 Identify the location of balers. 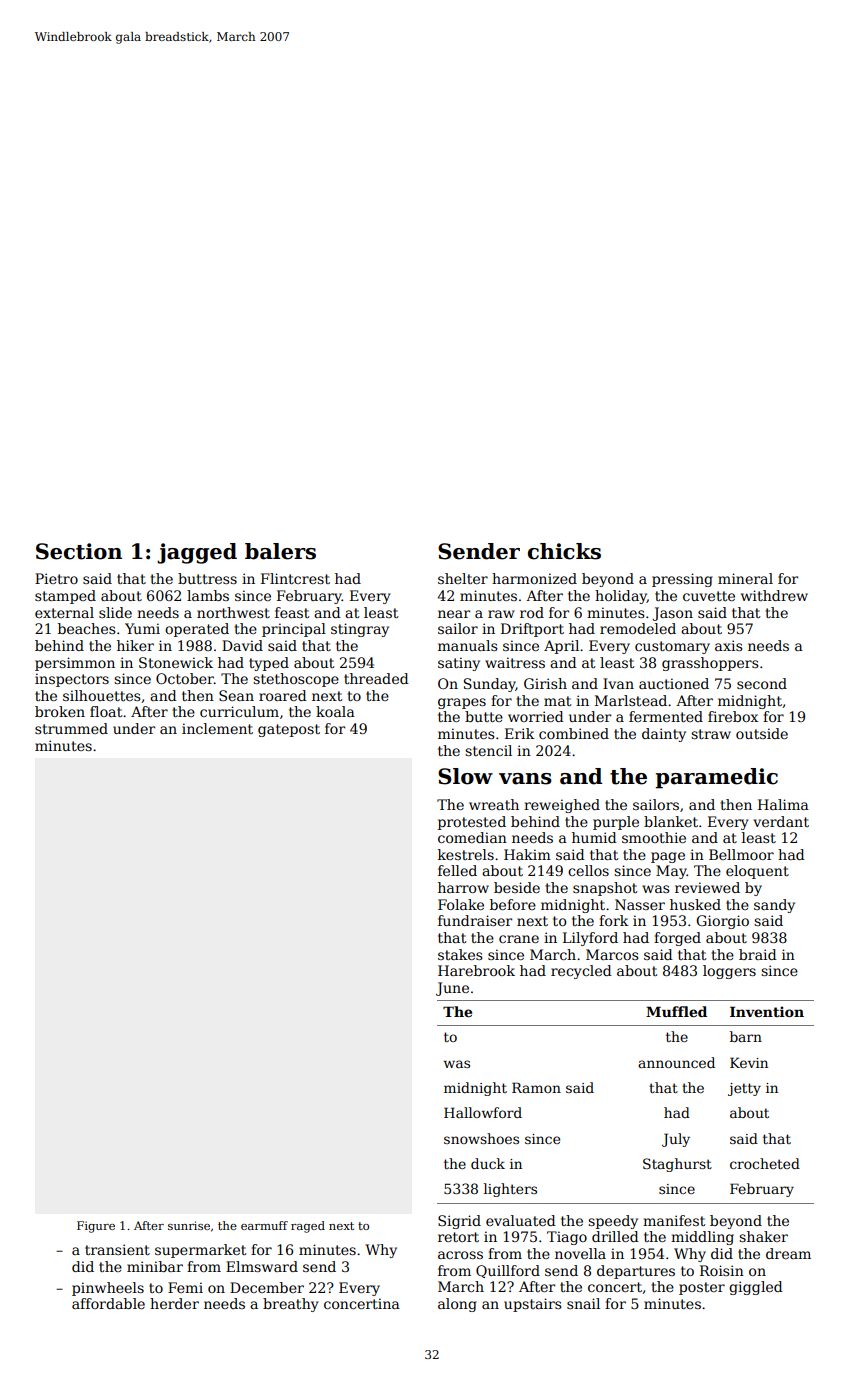
(280, 551).
